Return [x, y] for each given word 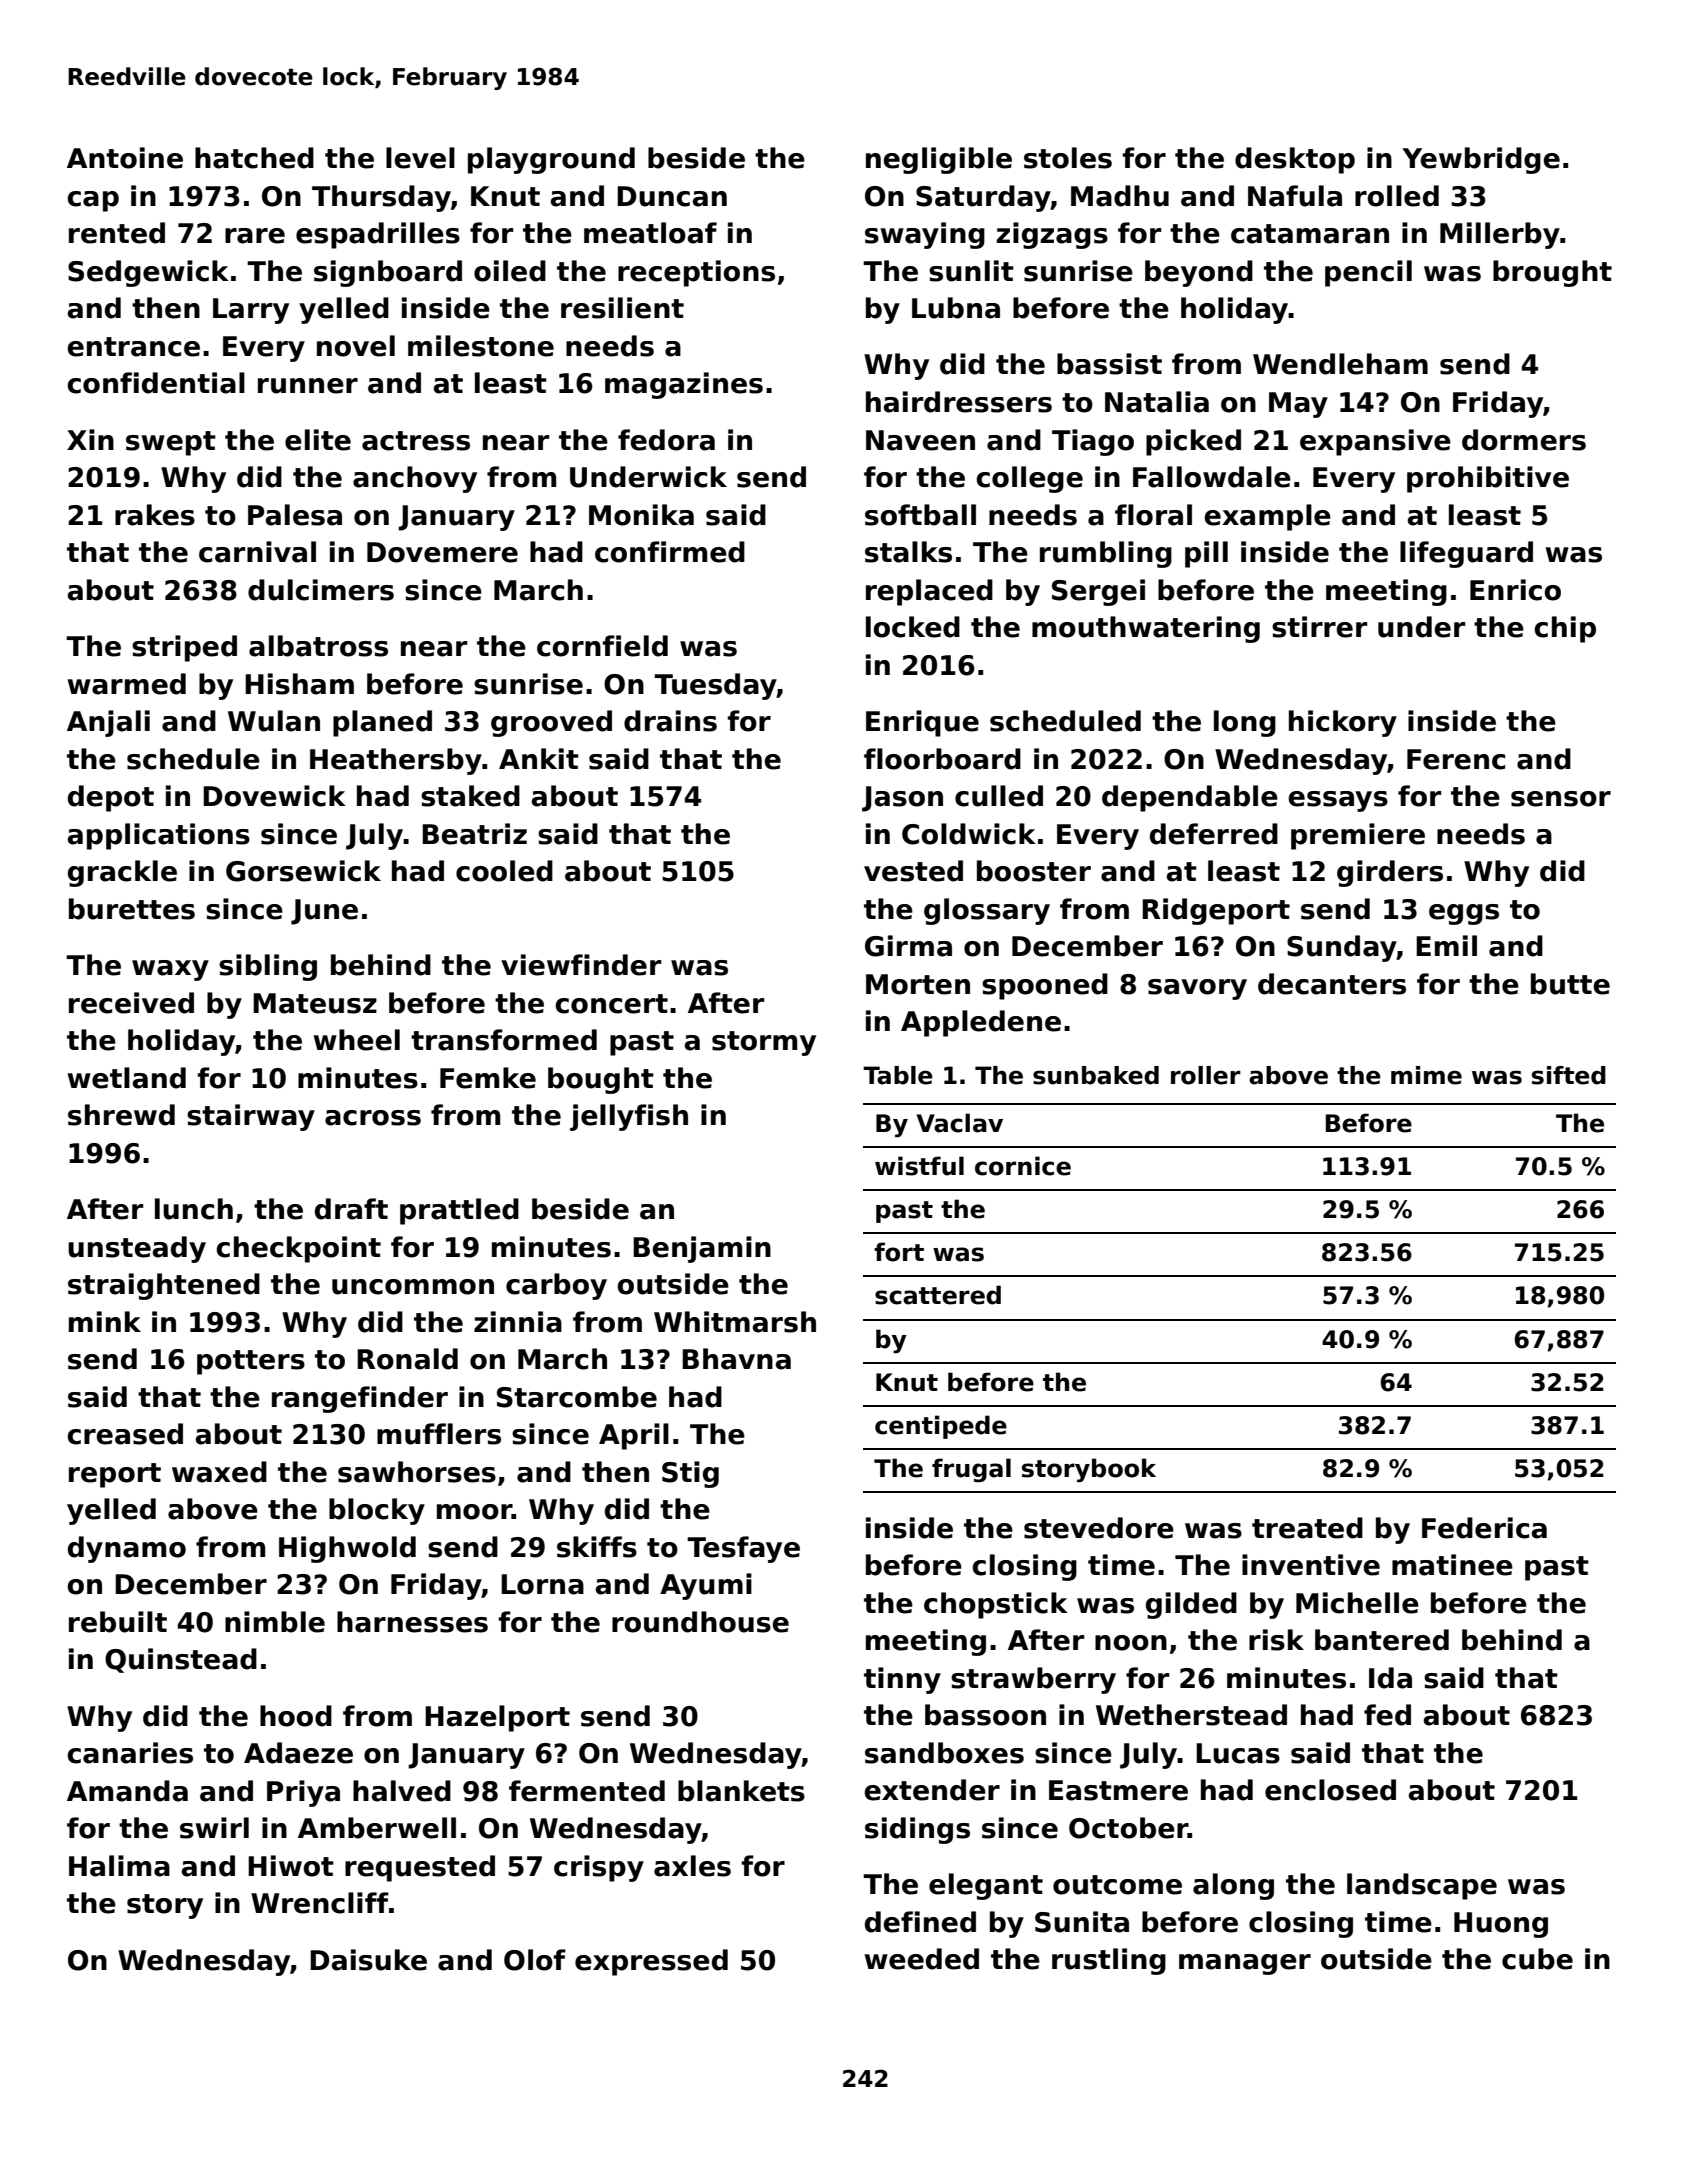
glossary [987, 911]
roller [1206, 1075]
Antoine [125, 158]
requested [420, 1868]
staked [470, 796]
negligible [939, 160]
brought [1552, 273]
